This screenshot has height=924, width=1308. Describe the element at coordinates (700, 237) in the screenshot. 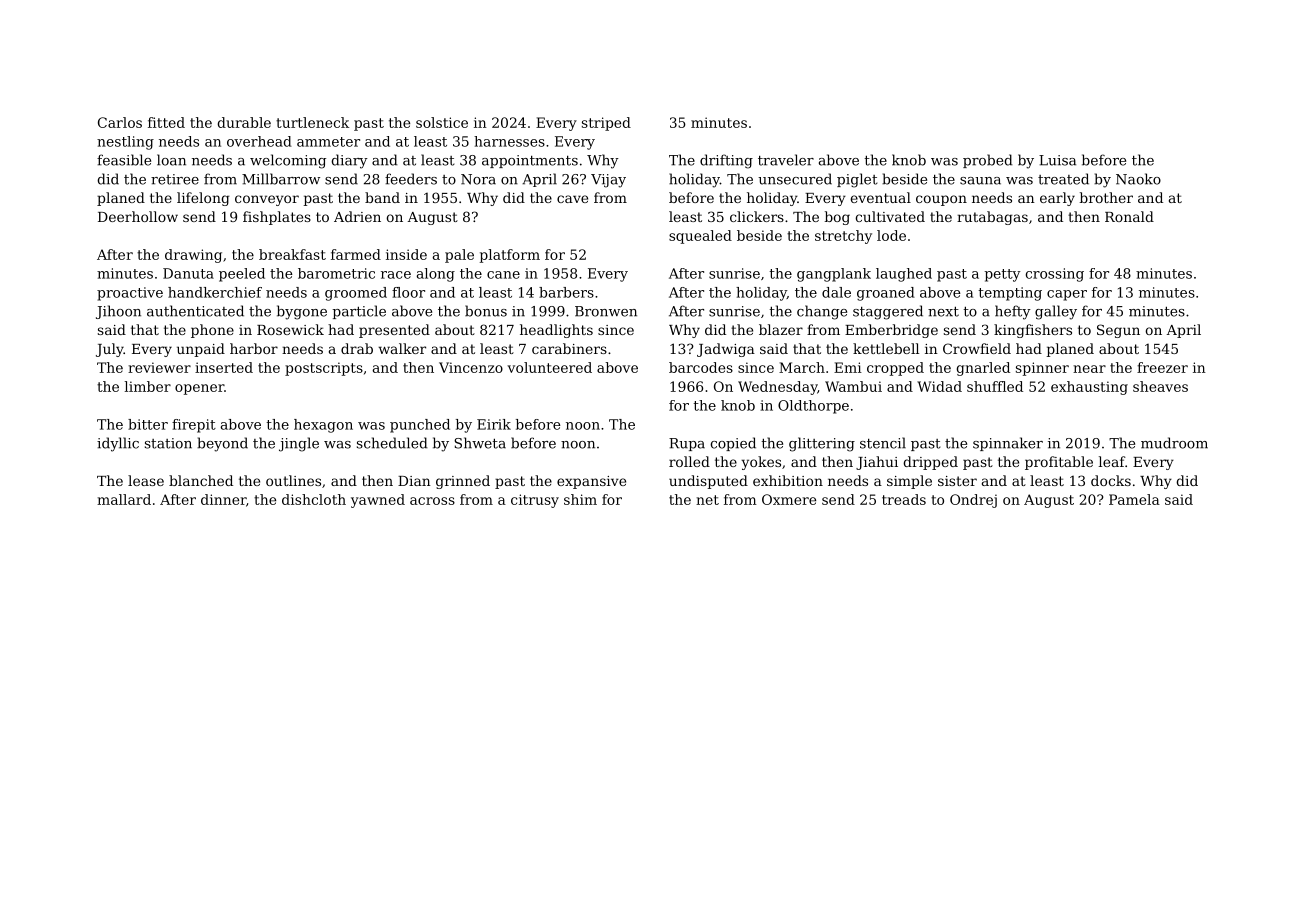

I see `squealed` at that location.
